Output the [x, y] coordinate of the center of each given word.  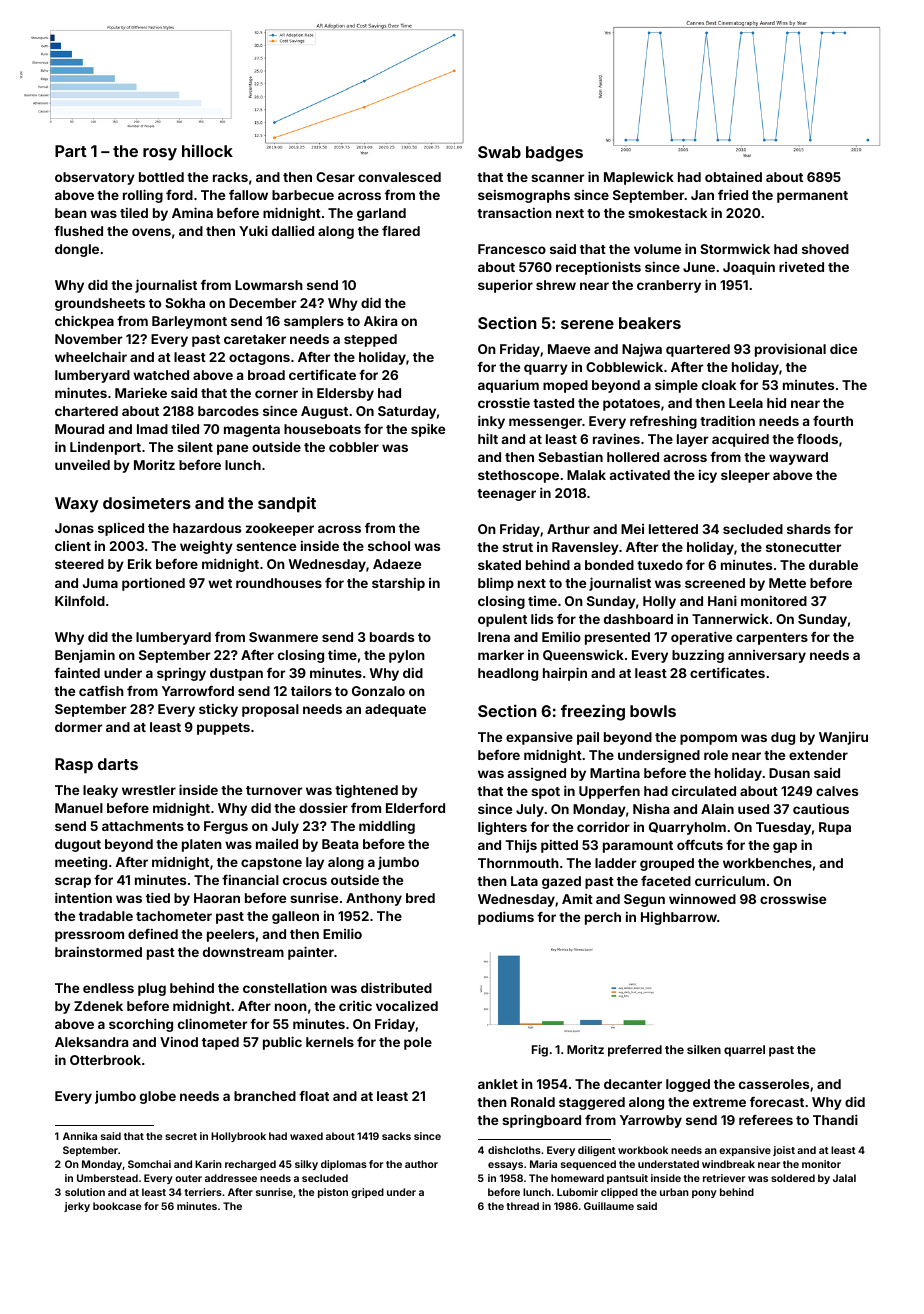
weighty [206, 547]
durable [833, 565]
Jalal [844, 1178]
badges [554, 154]
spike [428, 430]
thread [522, 1206]
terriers [203, 1192]
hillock [207, 150]
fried [733, 194]
